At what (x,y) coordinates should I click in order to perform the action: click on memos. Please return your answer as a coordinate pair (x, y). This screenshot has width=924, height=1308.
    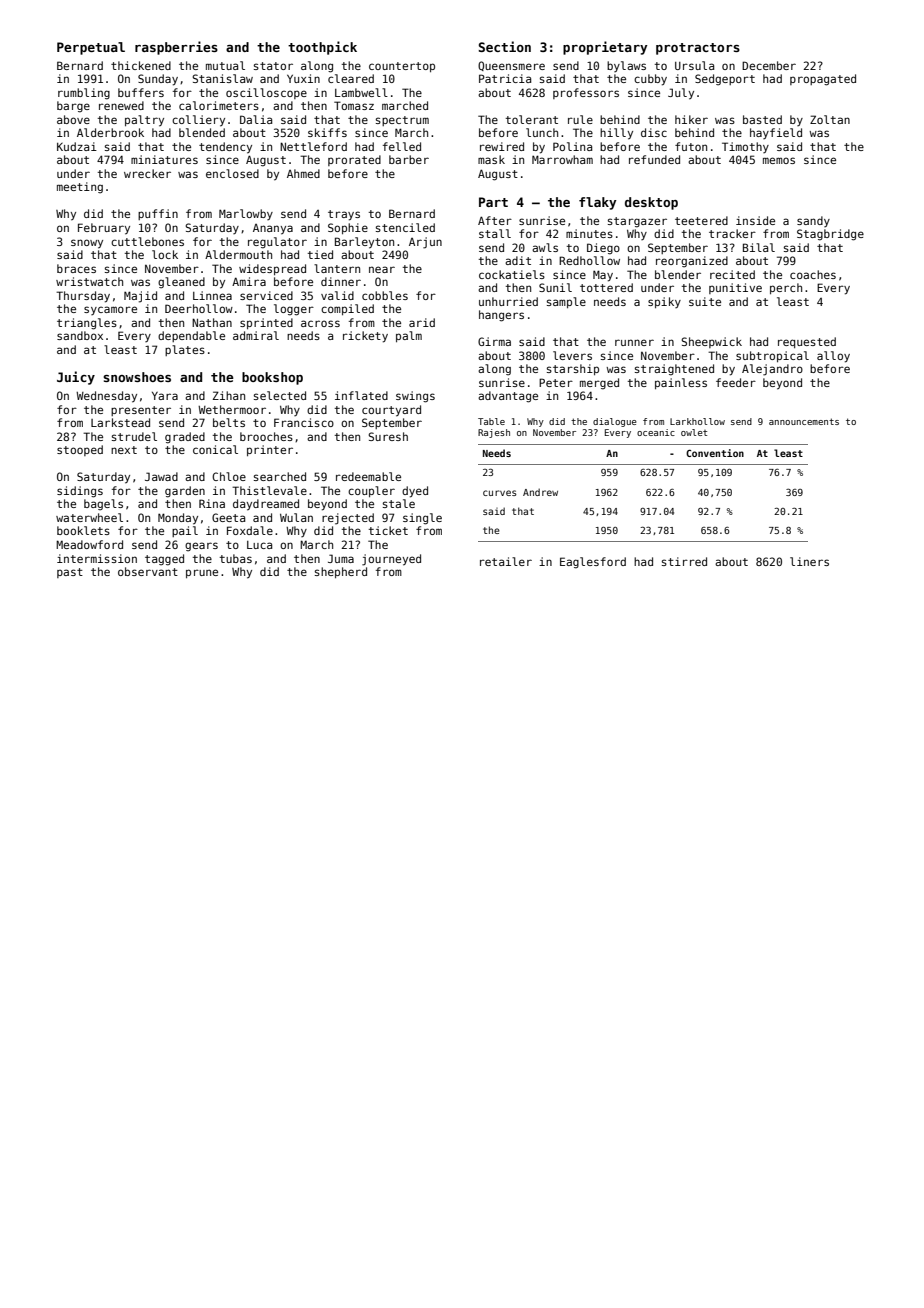
    Looking at the image, I should click on (779, 160).
